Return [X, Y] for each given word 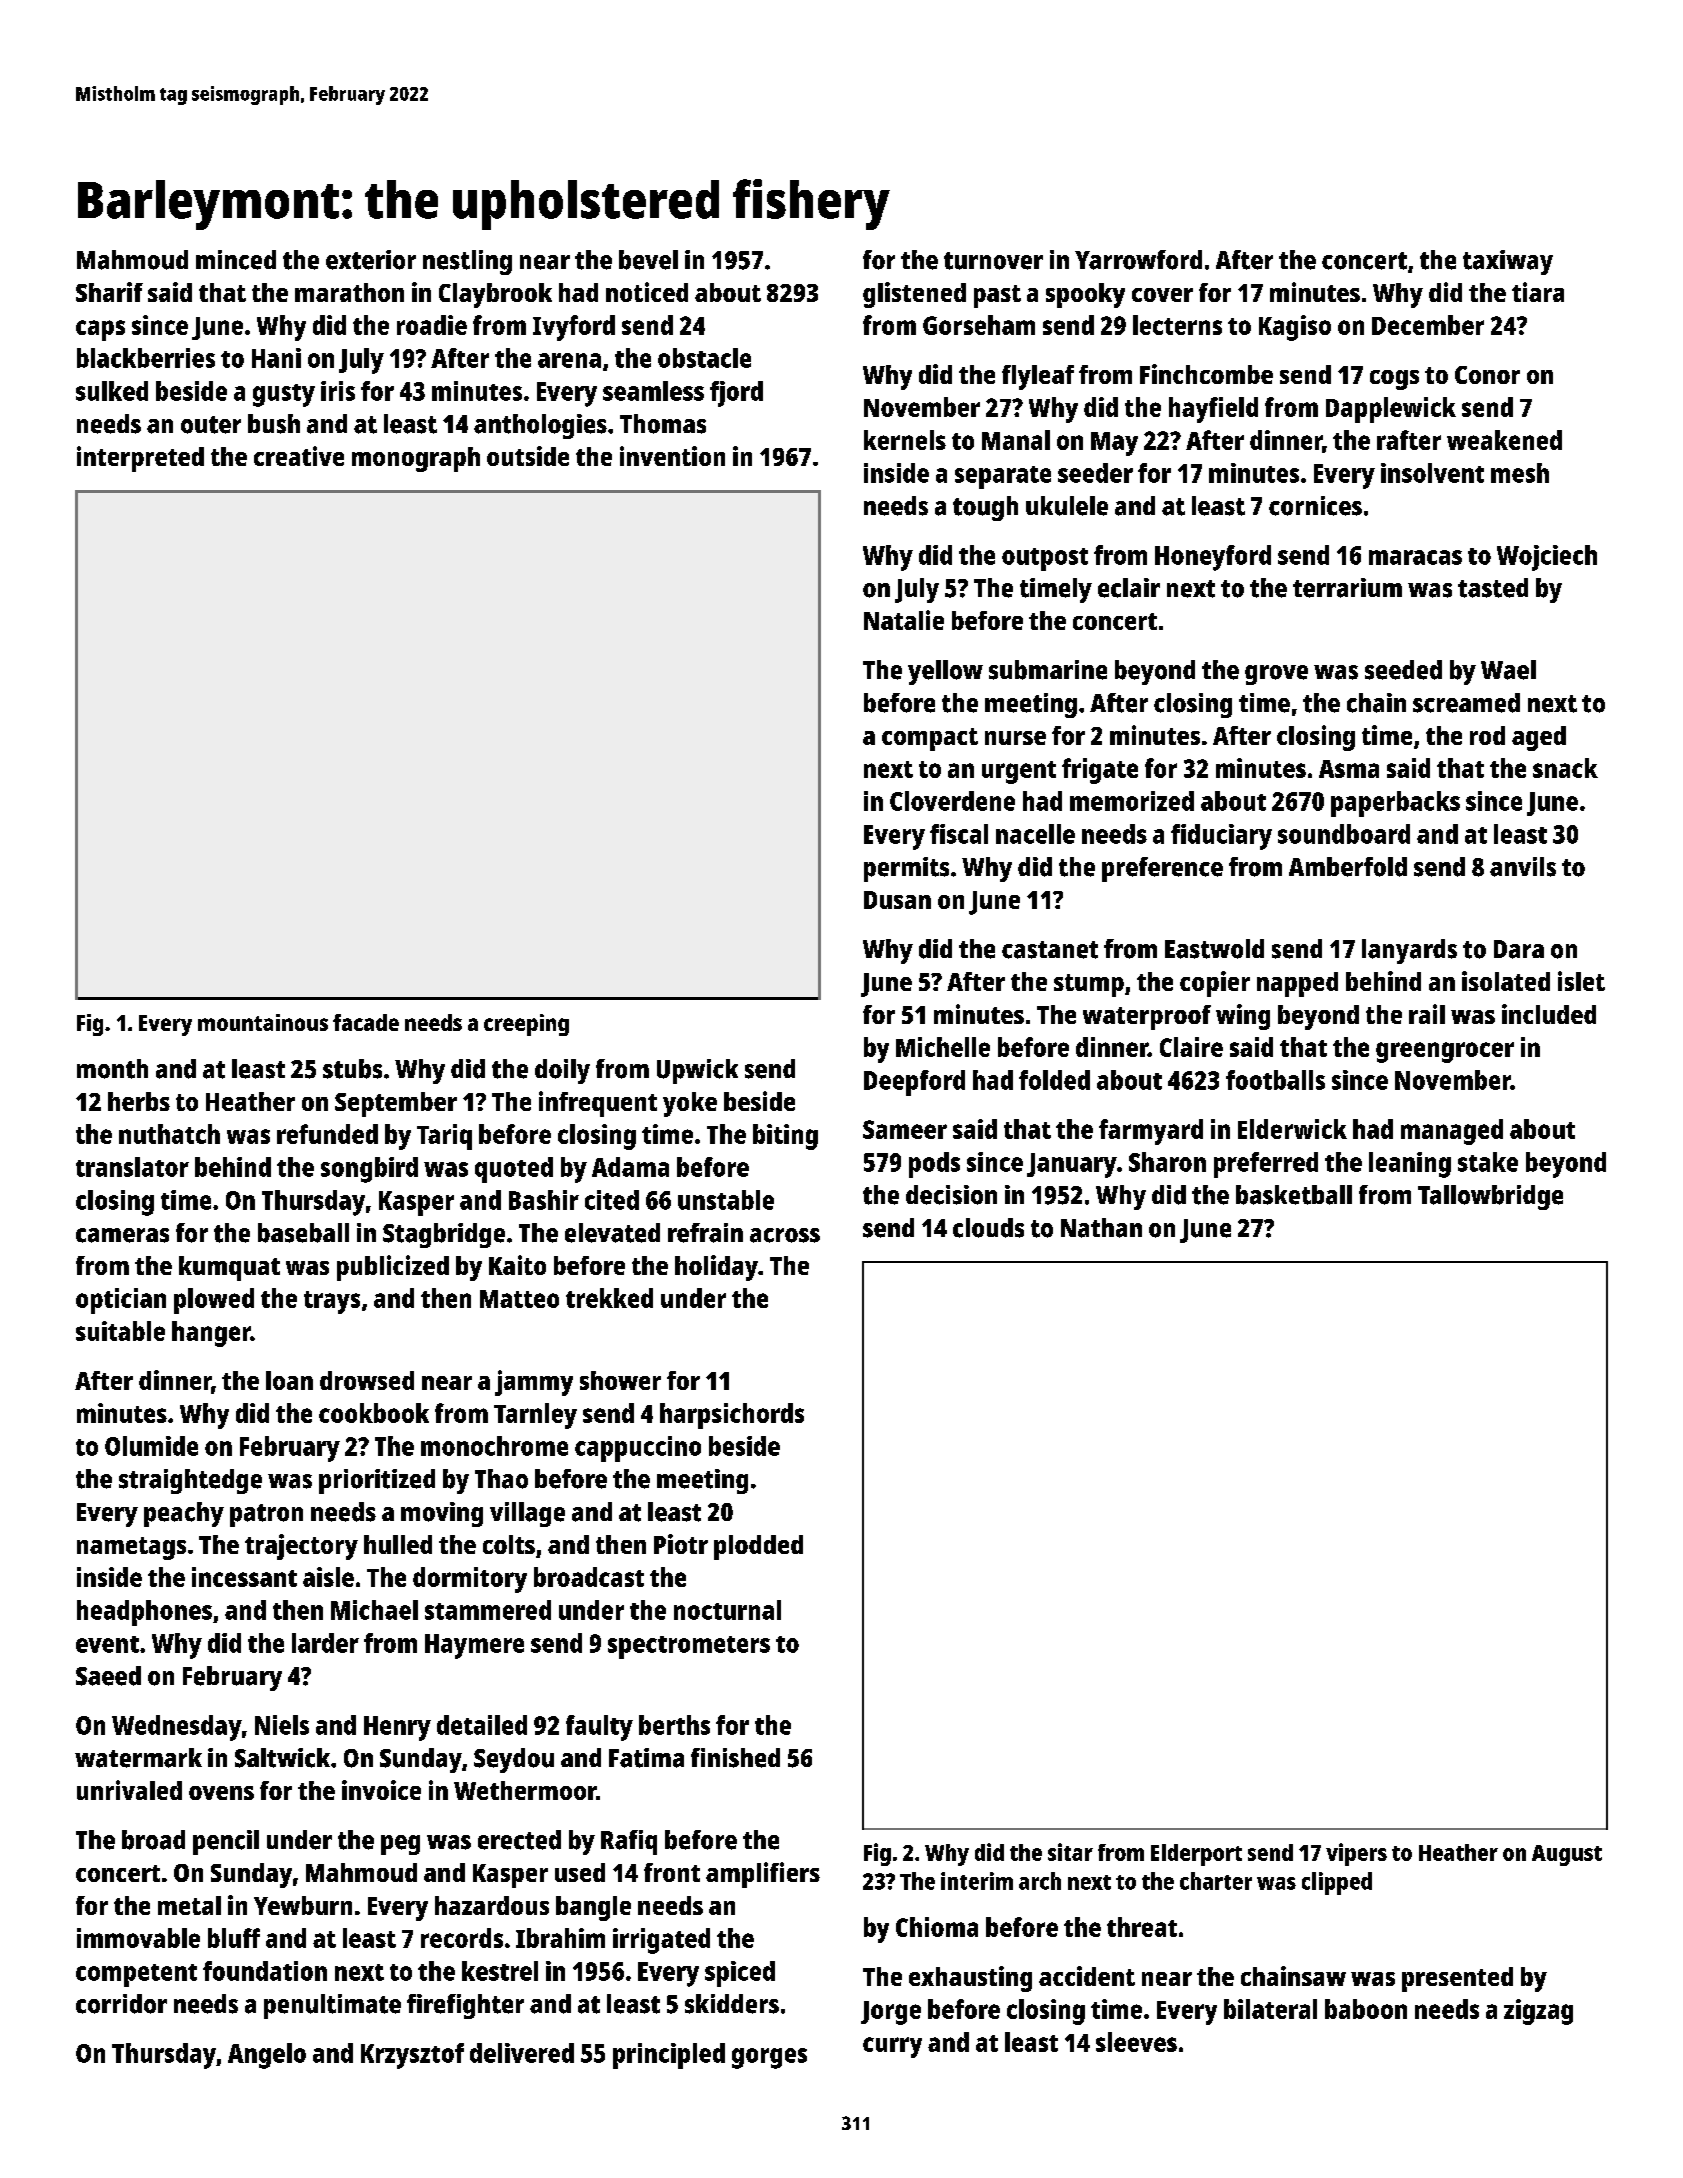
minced [236, 260]
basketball [1294, 1195]
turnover [993, 261]
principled [669, 2056]
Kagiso [1295, 328]
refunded [327, 1134]
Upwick [697, 1071]
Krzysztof [412, 2056]
